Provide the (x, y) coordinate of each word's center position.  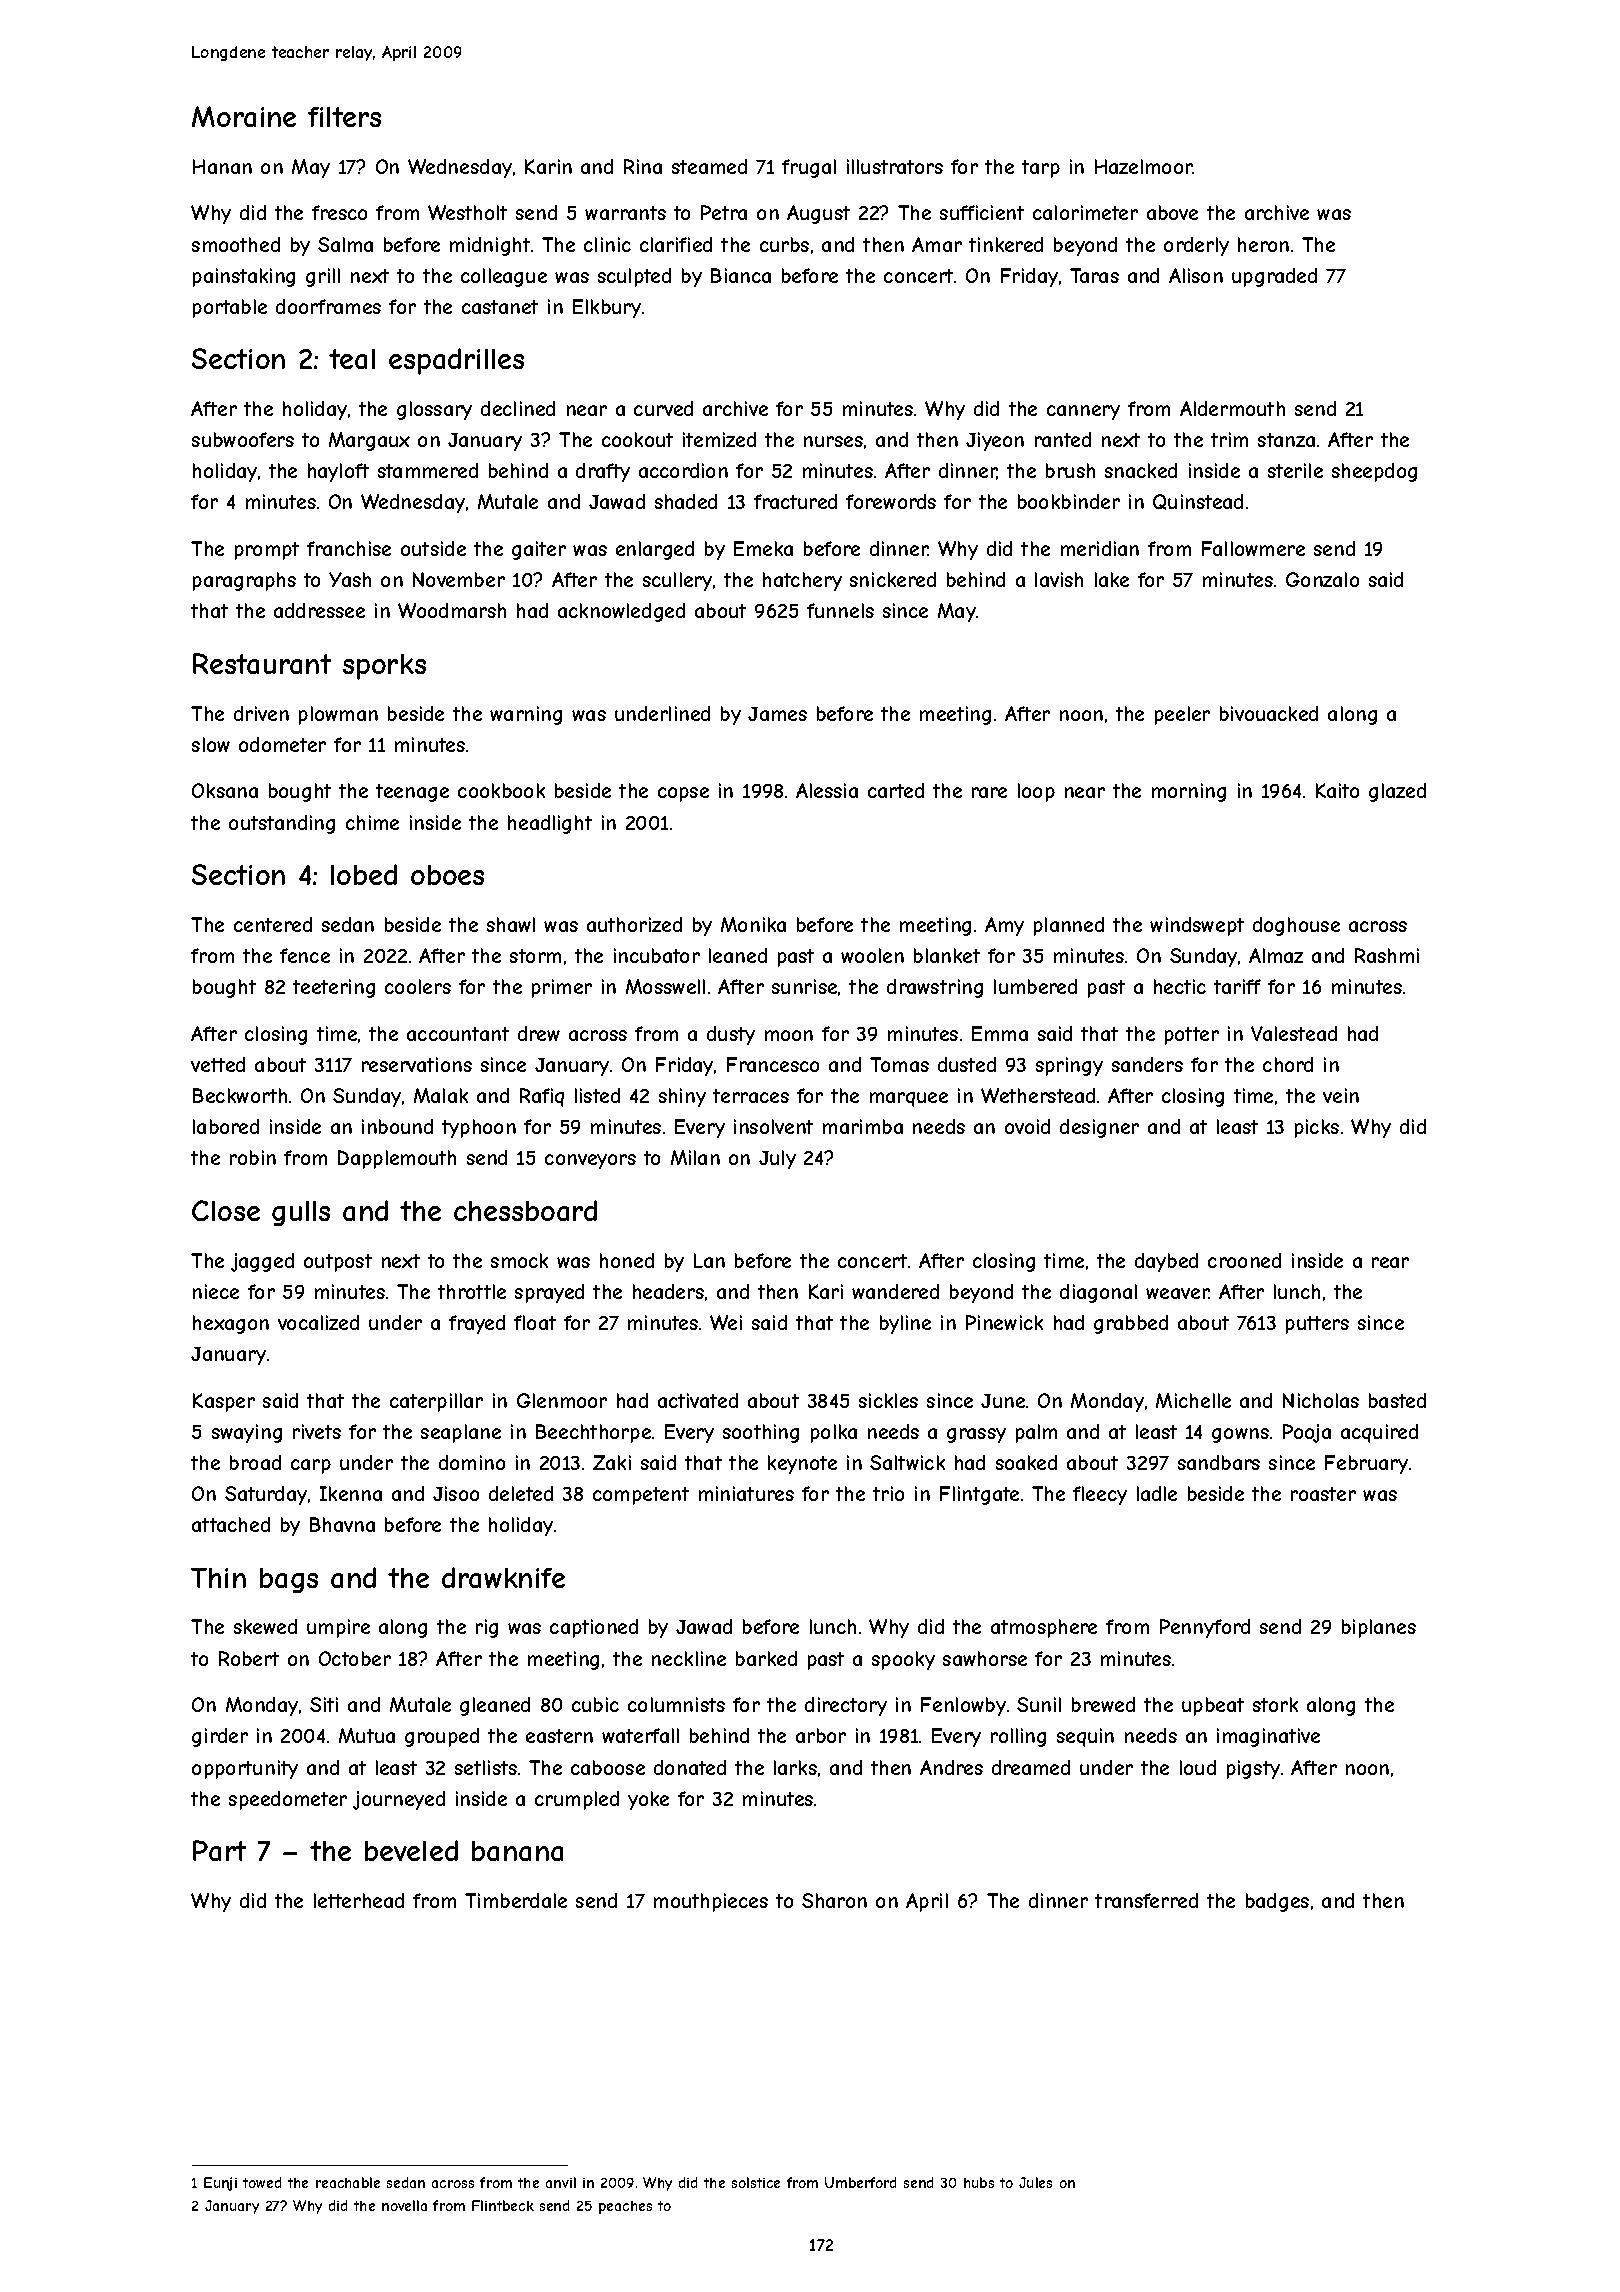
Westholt (467, 212)
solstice (756, 2182)
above (1172, 212)
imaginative (1268, 1737)
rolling (1018, 1737)
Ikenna (351, 1493)
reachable (348, 2182)
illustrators (895, 166)
